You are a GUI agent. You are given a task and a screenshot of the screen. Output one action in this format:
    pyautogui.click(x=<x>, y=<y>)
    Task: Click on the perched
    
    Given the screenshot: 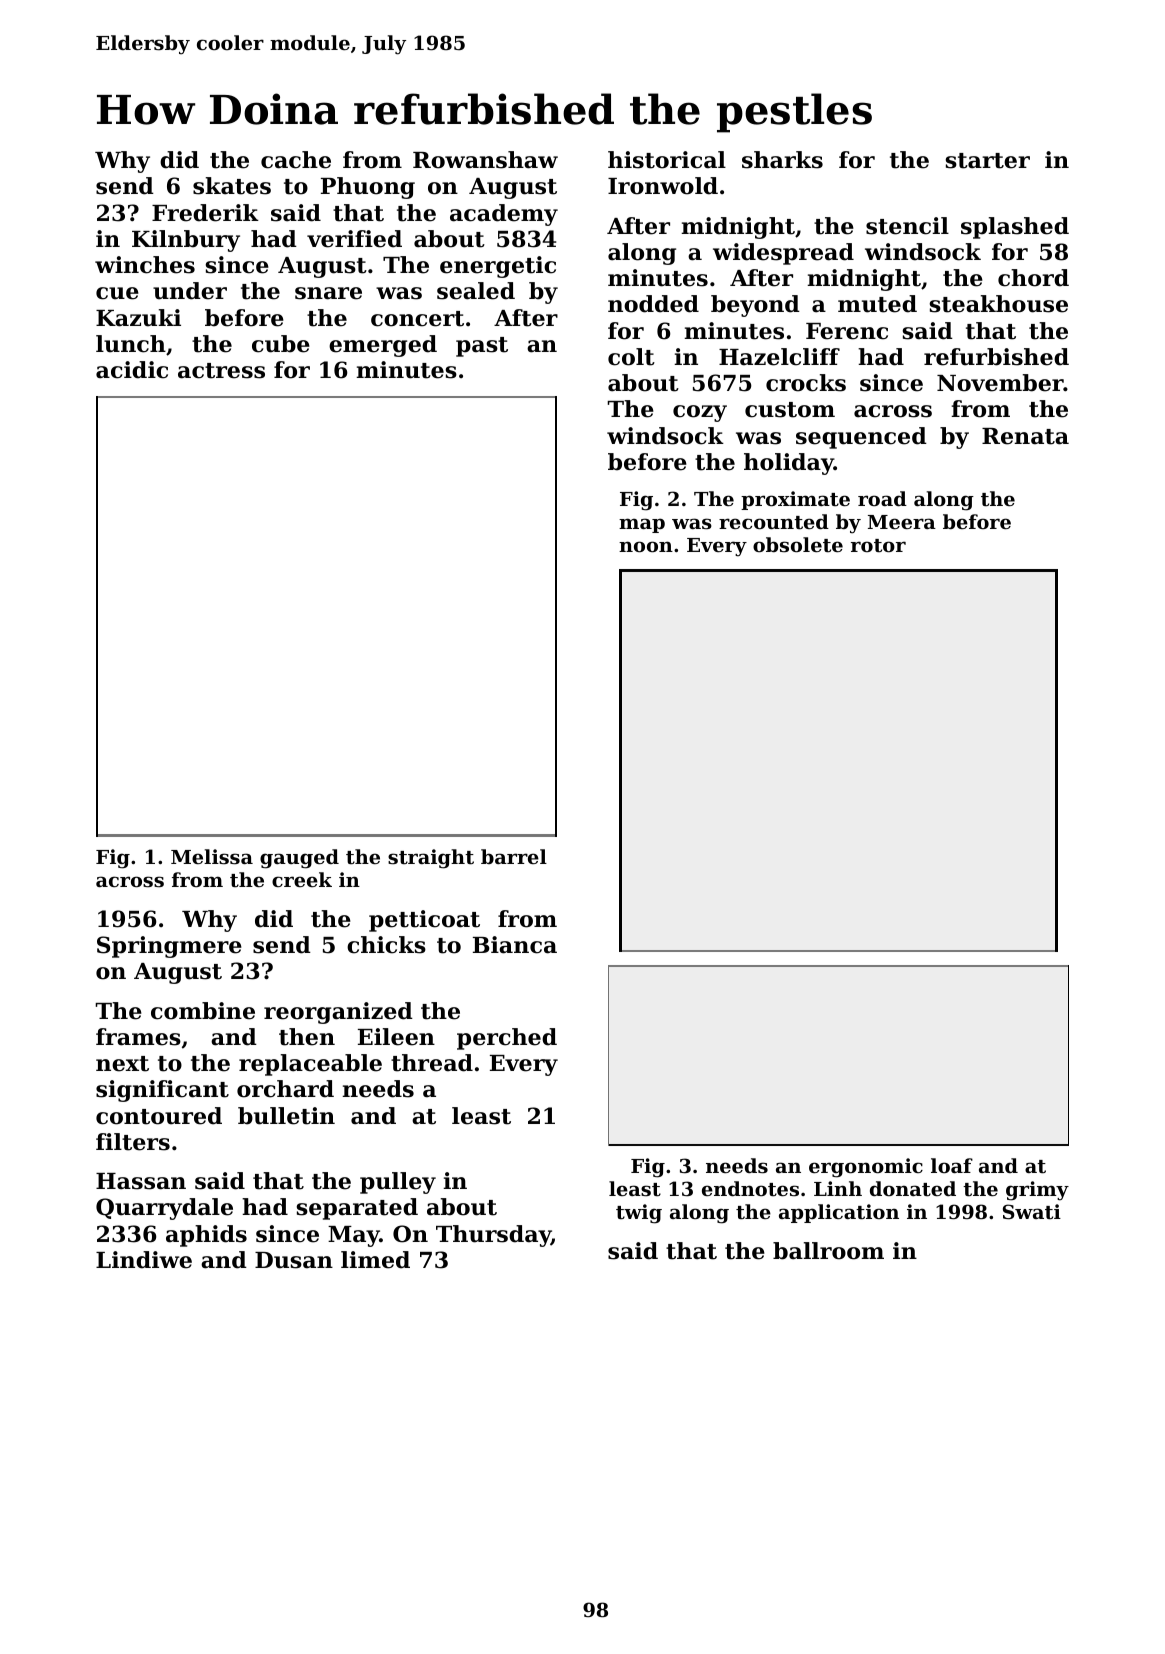 What is the action you would take?
    pyautogui.click(x=507, y=1039)
